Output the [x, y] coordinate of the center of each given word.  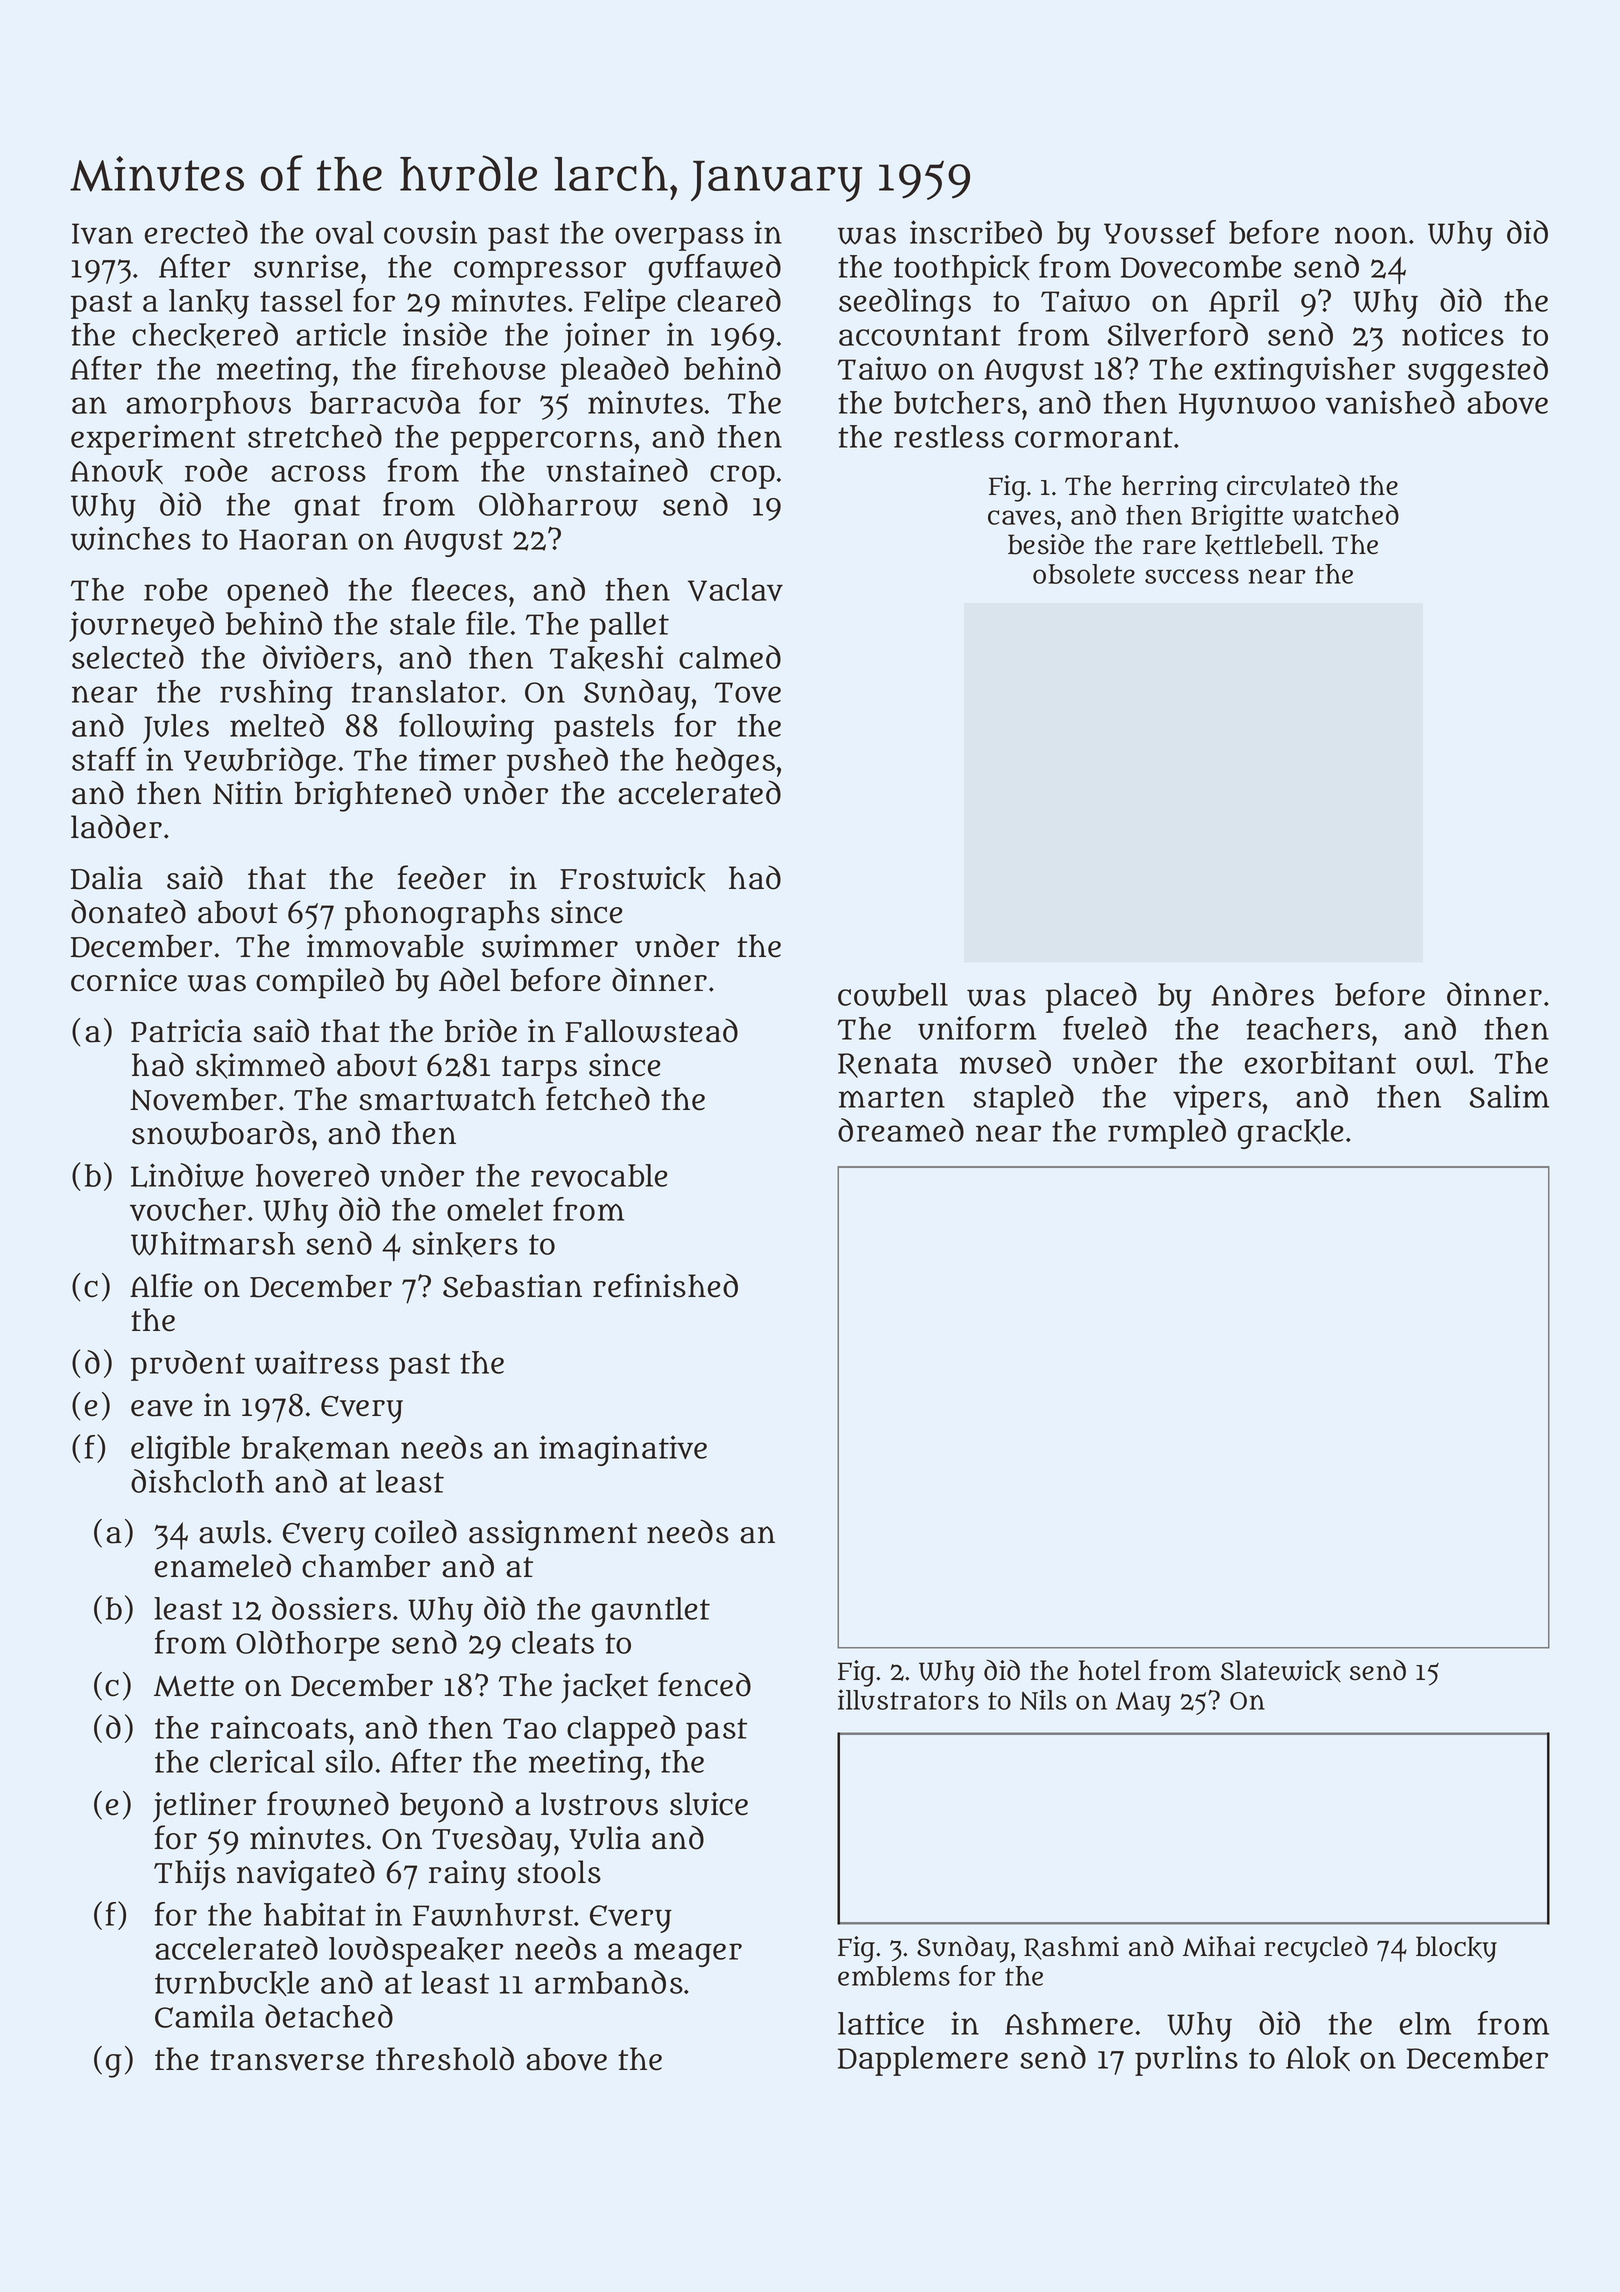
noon [1371, 235]
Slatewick [1281, 1671]
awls [232, 1532]
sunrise [306, 266]
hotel [1109, 1670]
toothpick [962, 269]
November [203, 1099]
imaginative [623, 1450]
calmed [730, 657]
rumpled [1167, 1133]
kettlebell [1261, 545]
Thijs [190, 1875]
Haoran [293, 539]
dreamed [901, 1130]
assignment [553, 1535]
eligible [180, 1450]
